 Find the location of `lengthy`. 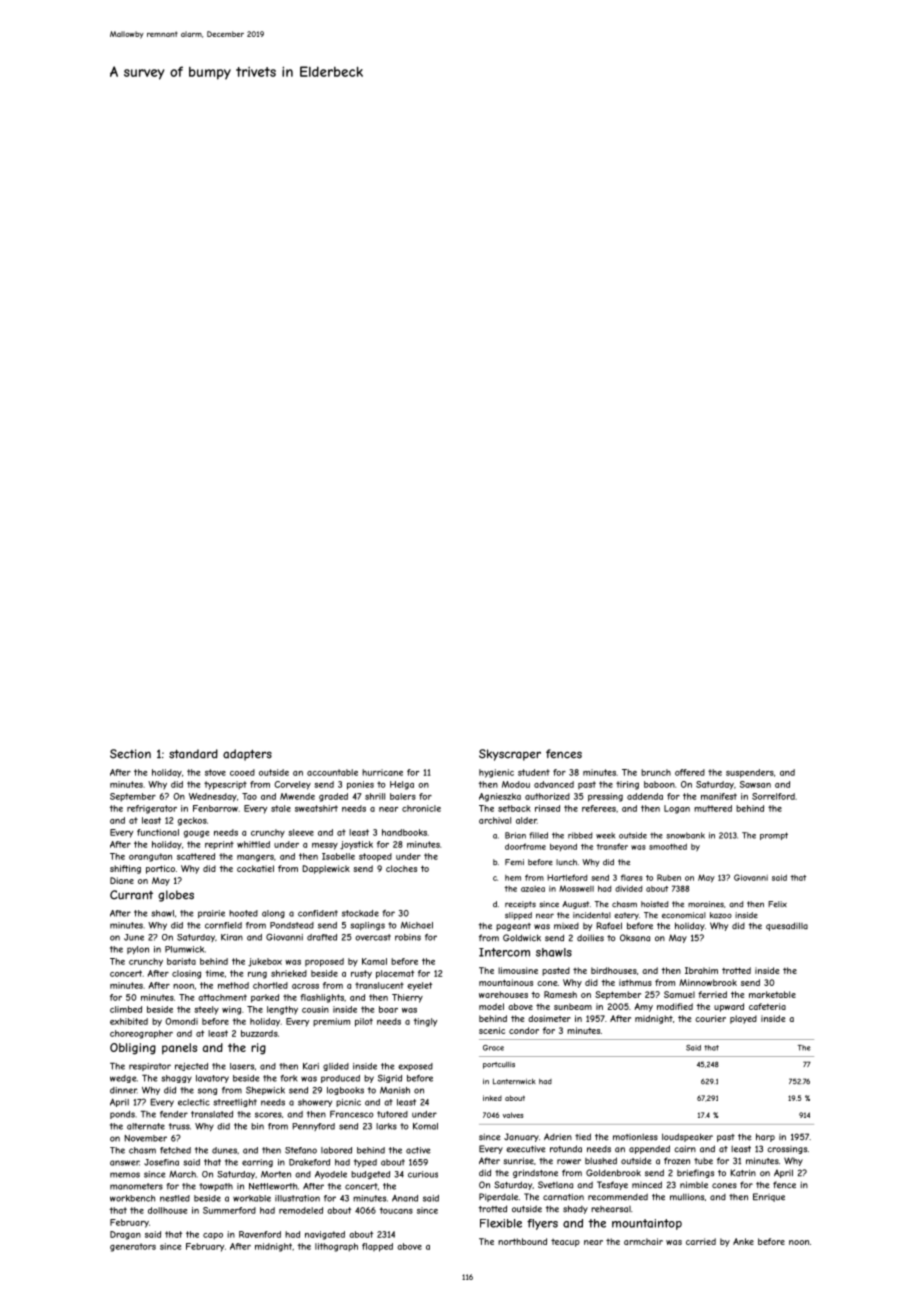

lengthy is located at coordinates (282, 1010).
